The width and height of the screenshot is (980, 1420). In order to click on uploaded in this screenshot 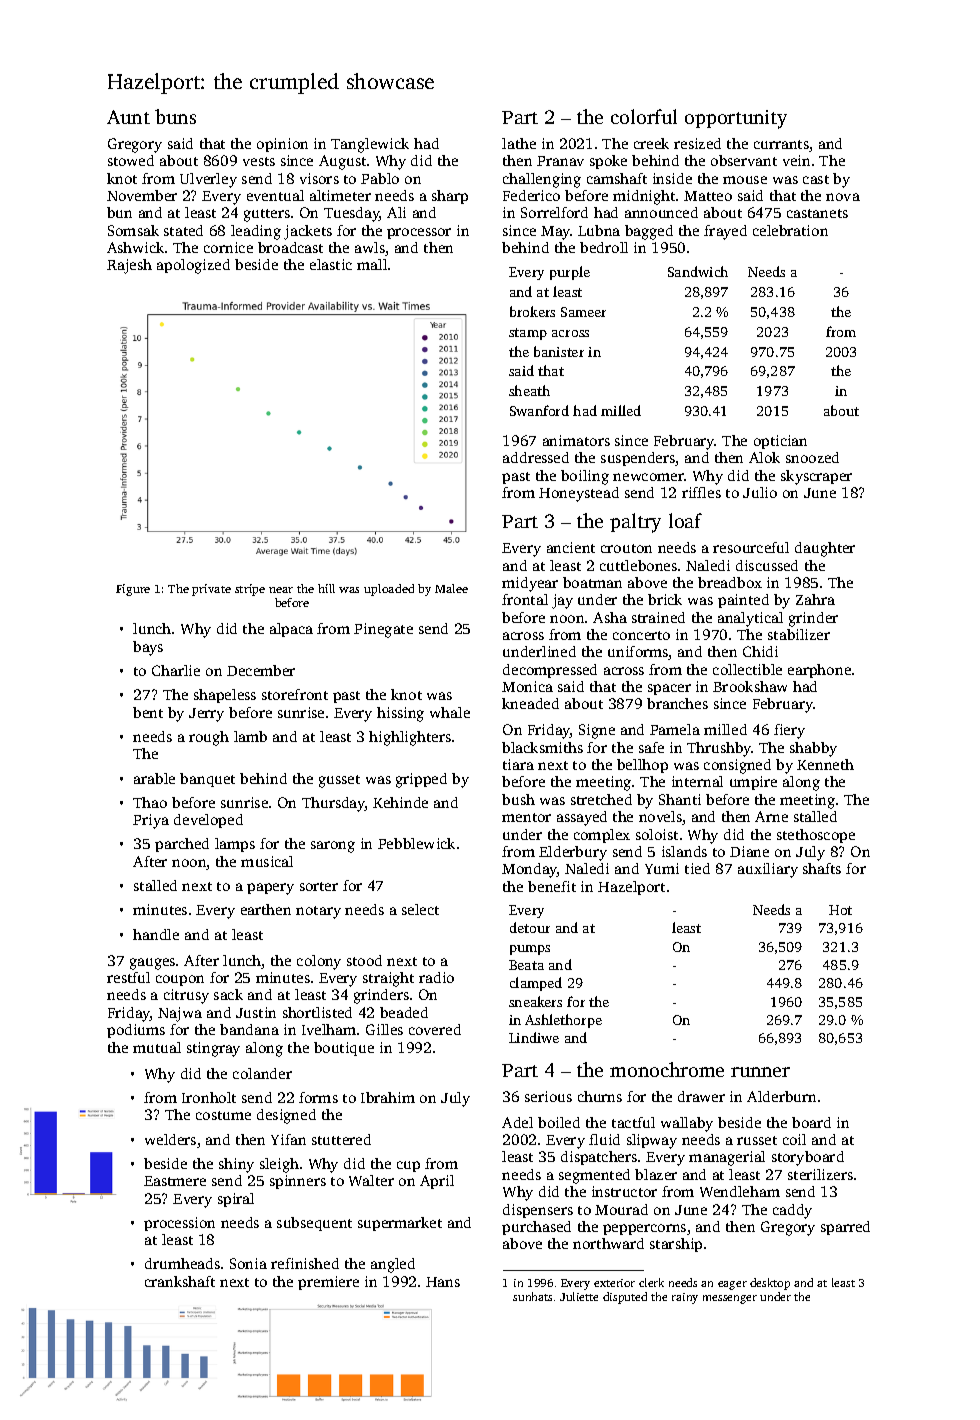, I will do `click(389, 590)`.
